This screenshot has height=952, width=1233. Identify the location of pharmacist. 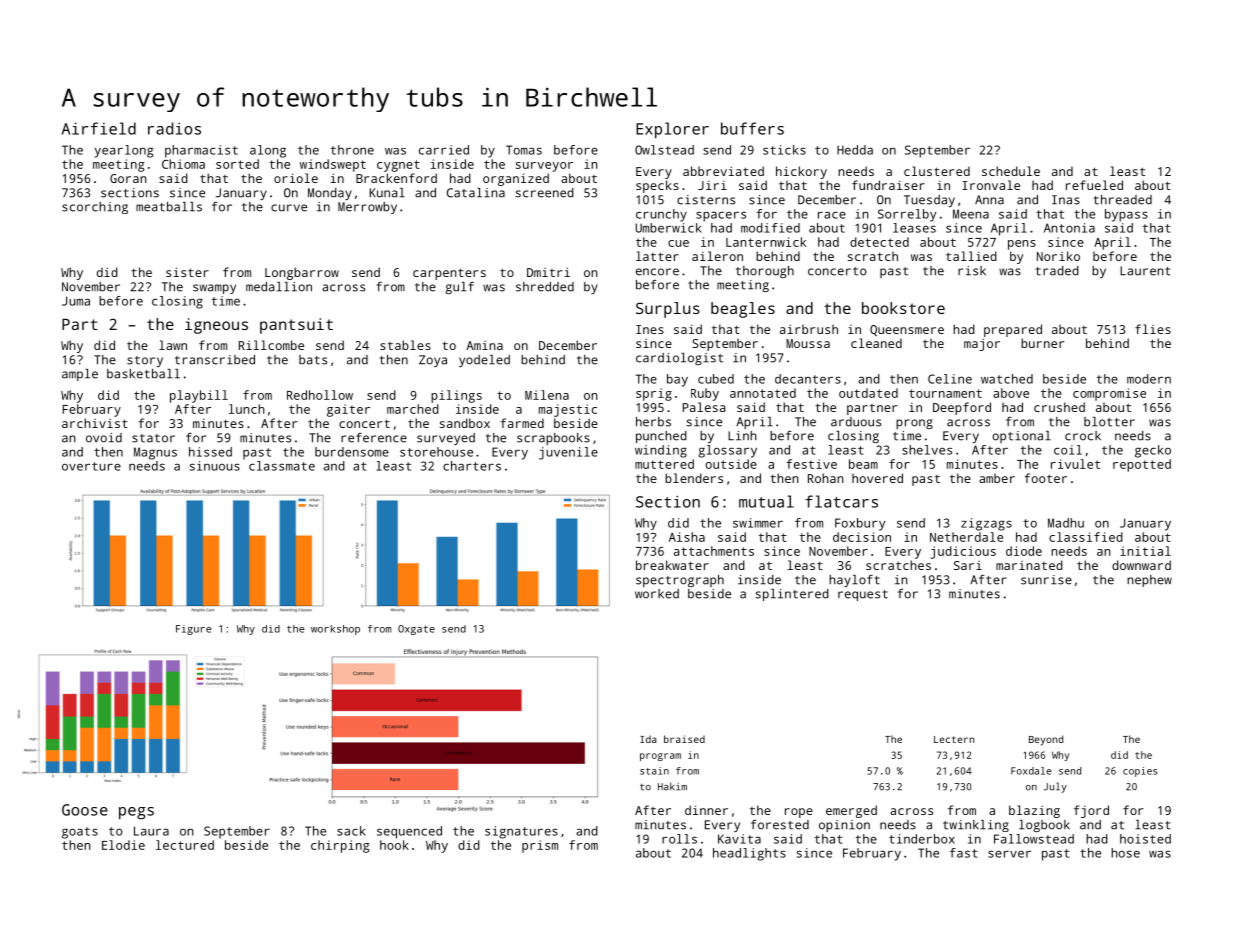
(201, 151).
